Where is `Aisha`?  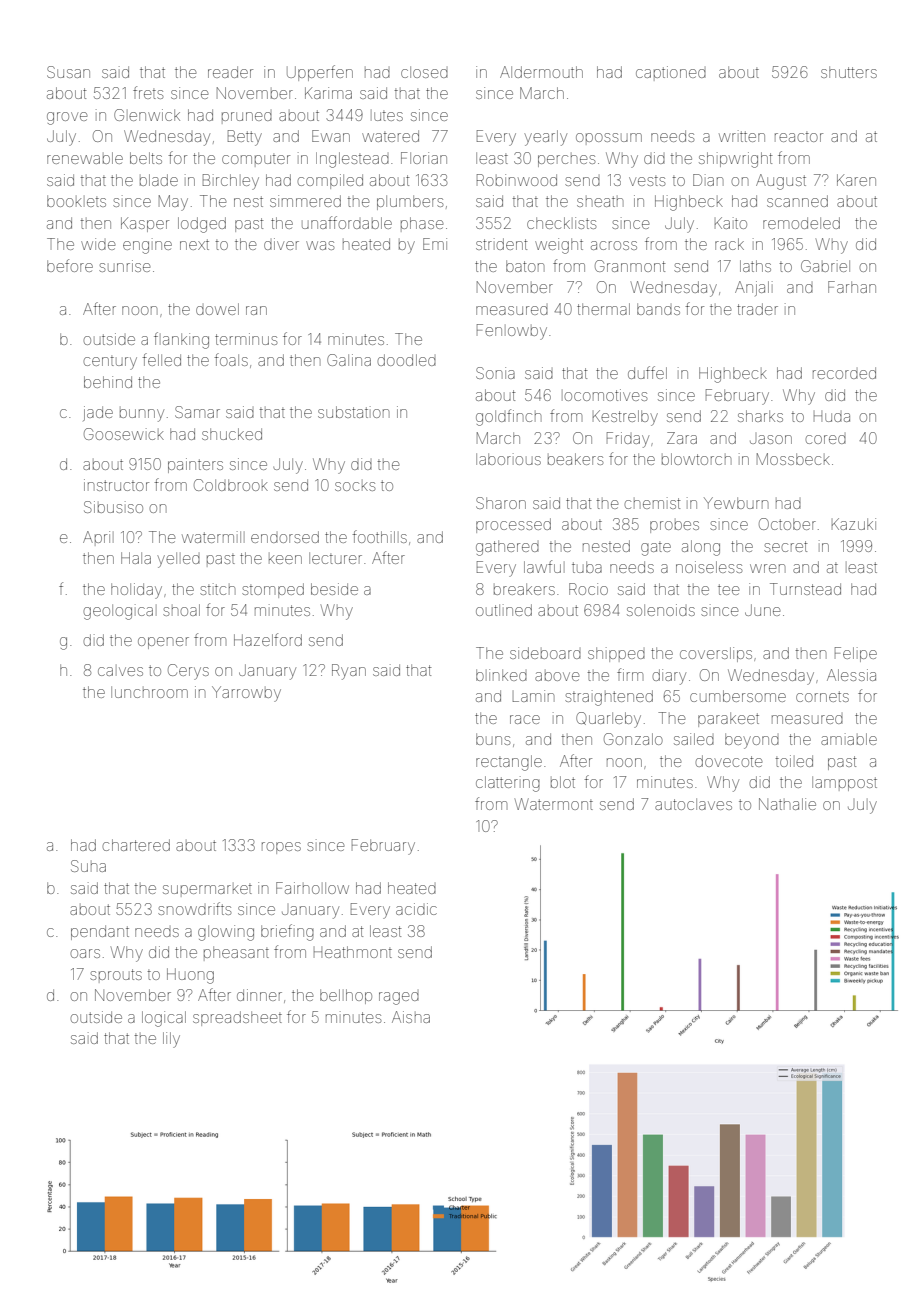 Aisha is located at coordinates (411, 1017).
